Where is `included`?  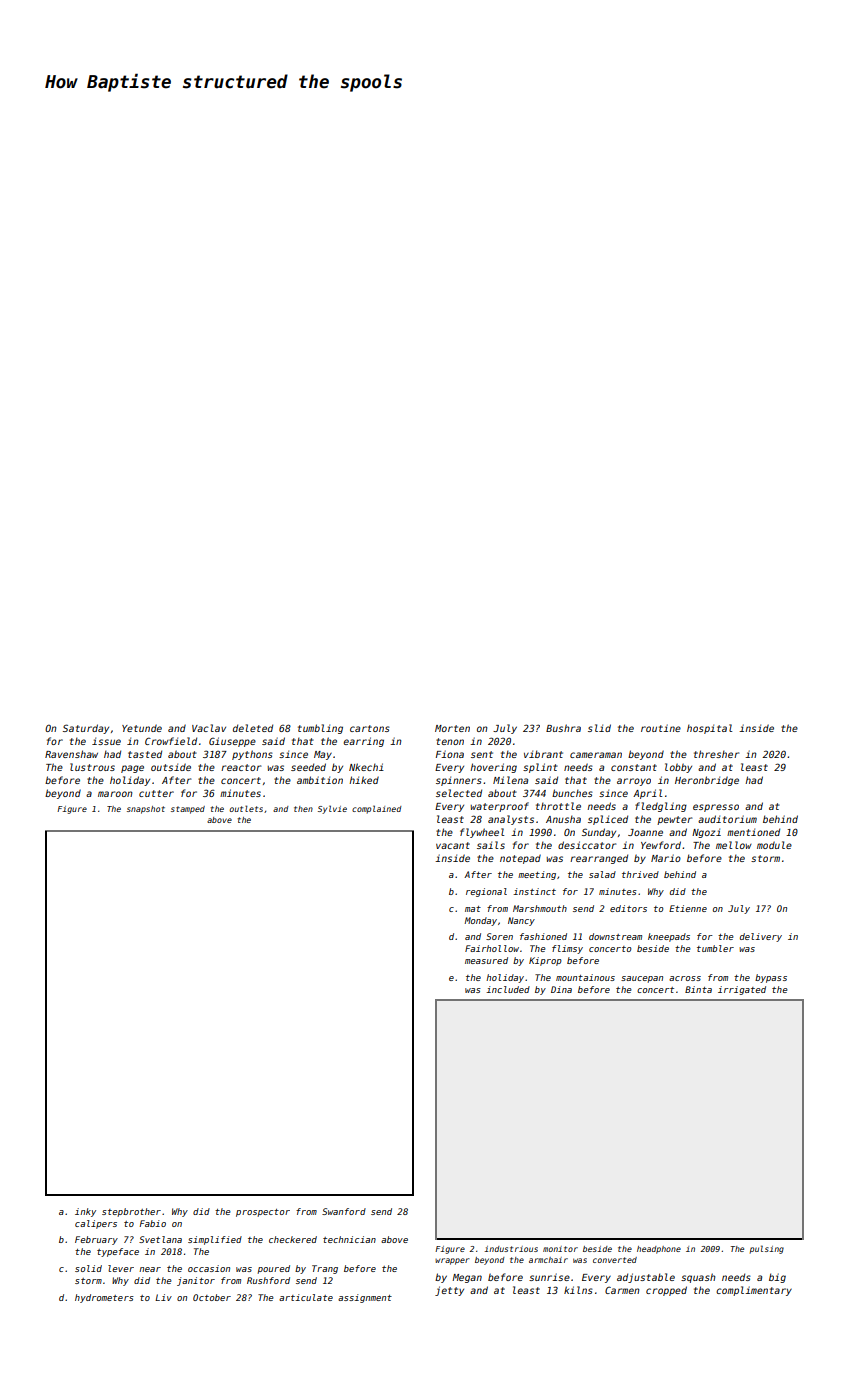 included is located at coordinates (508, 989).
